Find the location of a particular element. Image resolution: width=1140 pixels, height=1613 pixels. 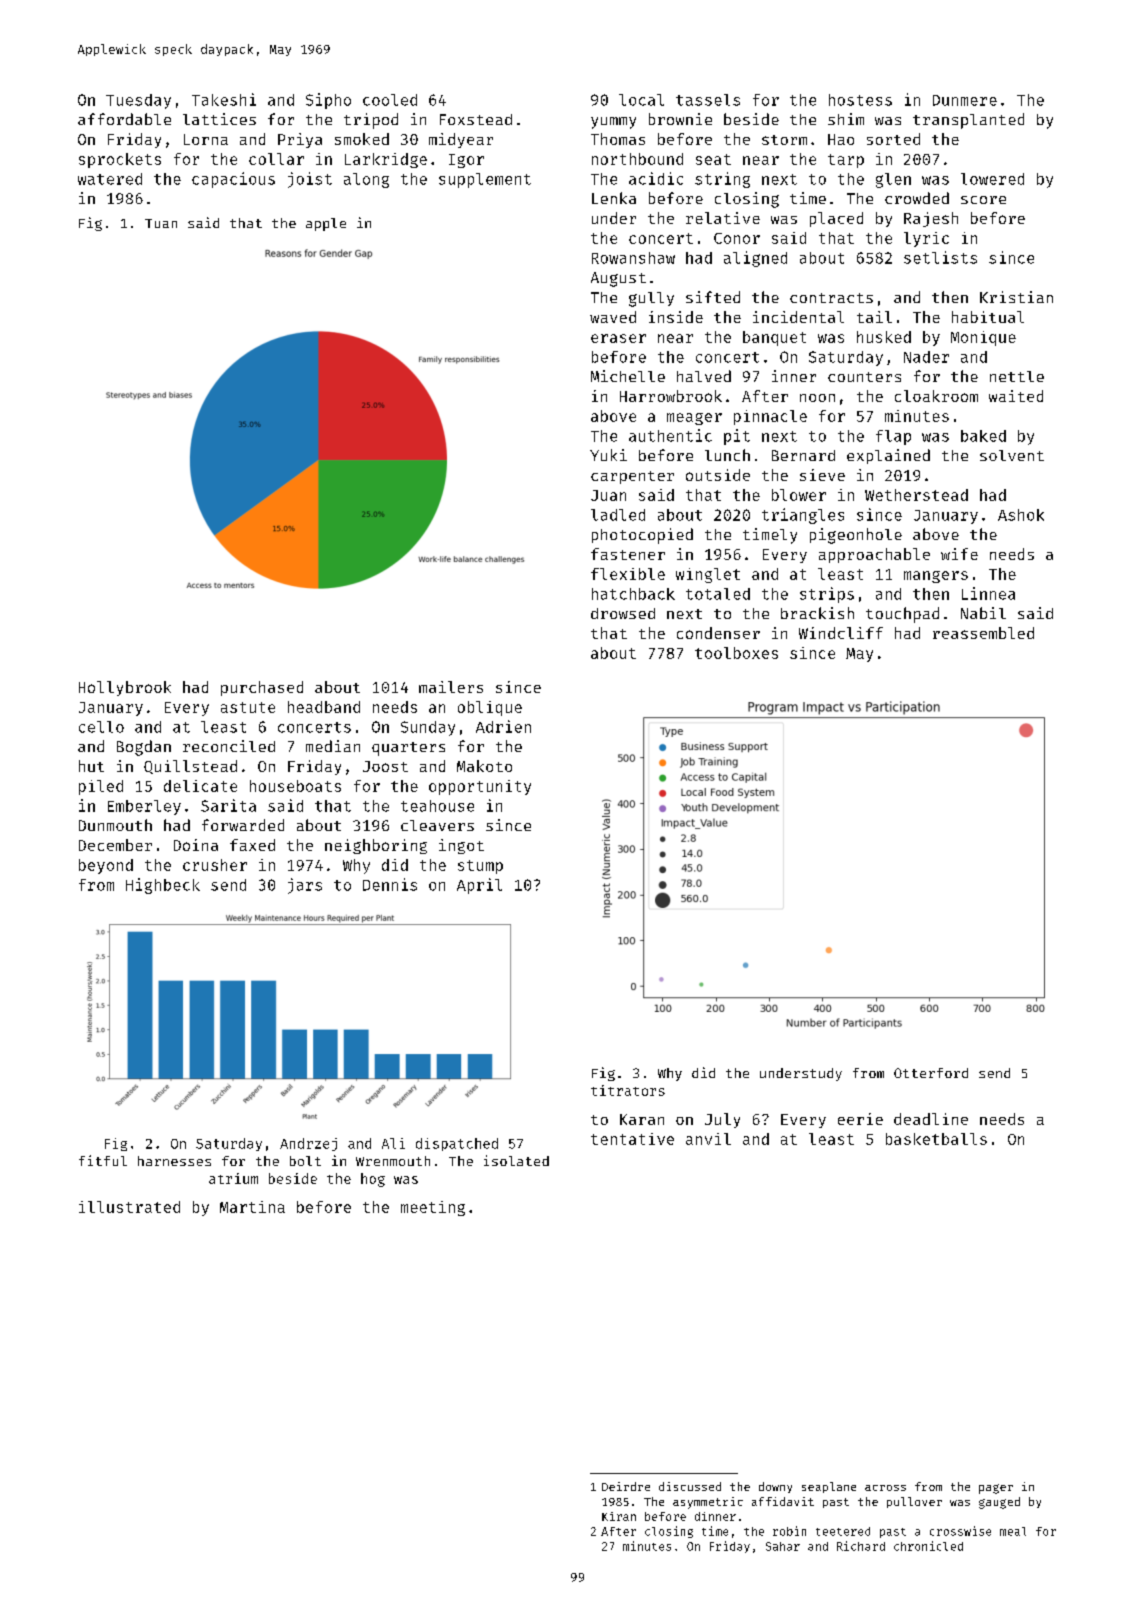

purchased is located at coordinates (262, 688).
